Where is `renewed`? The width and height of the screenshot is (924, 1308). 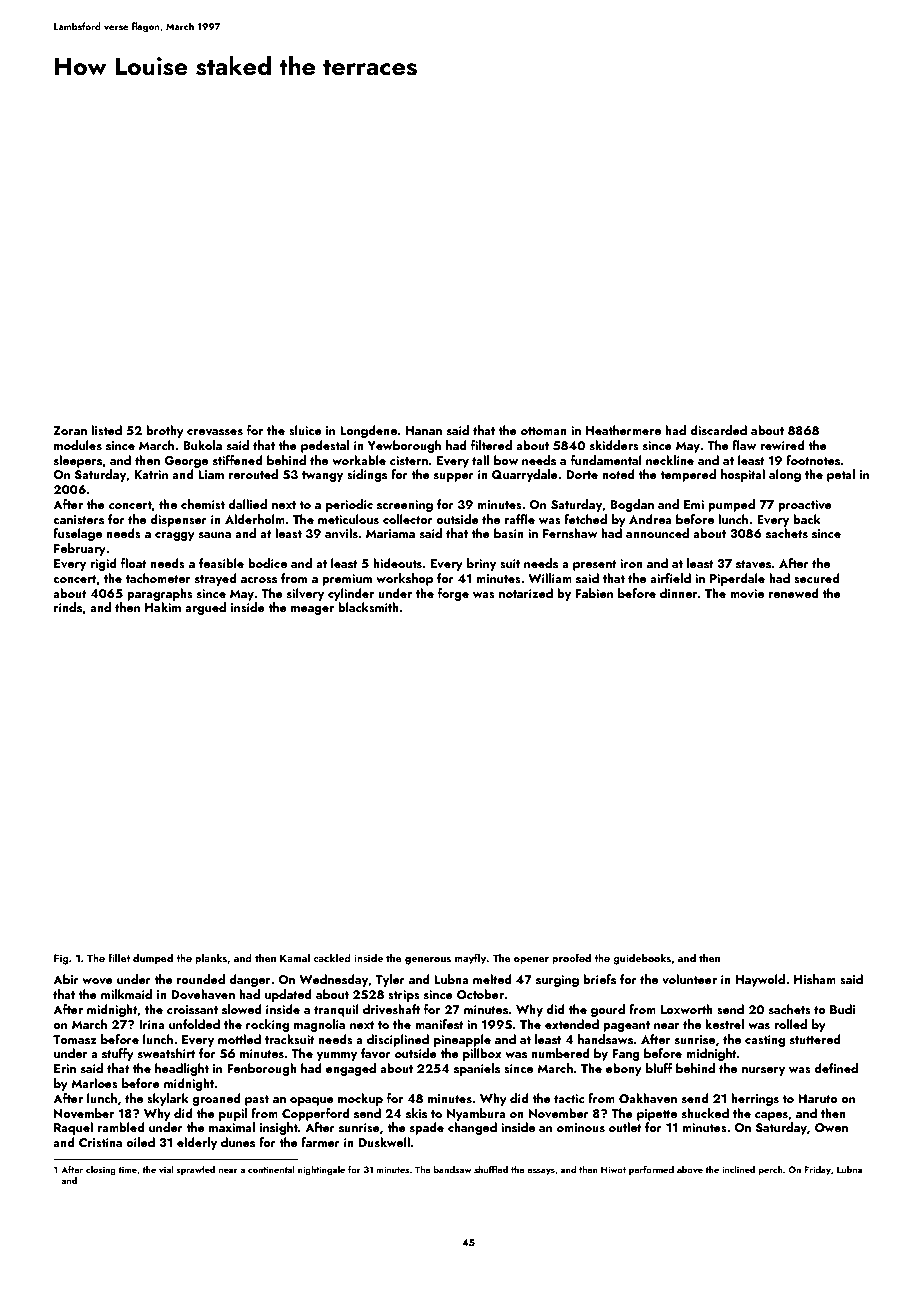 renewed is located at coordinates (794, 593).
